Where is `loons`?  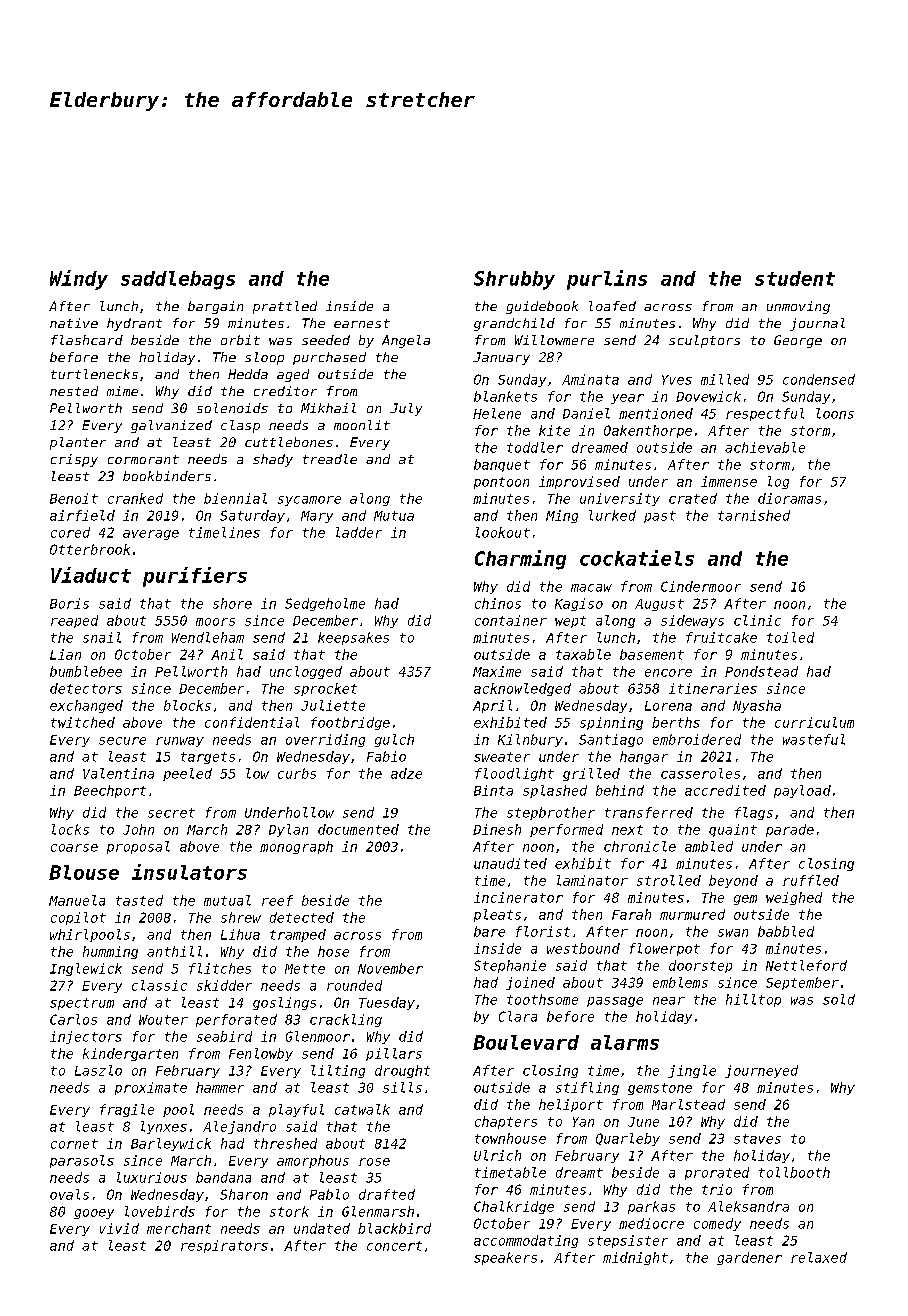
loons is located at coordinates (835, 413).
